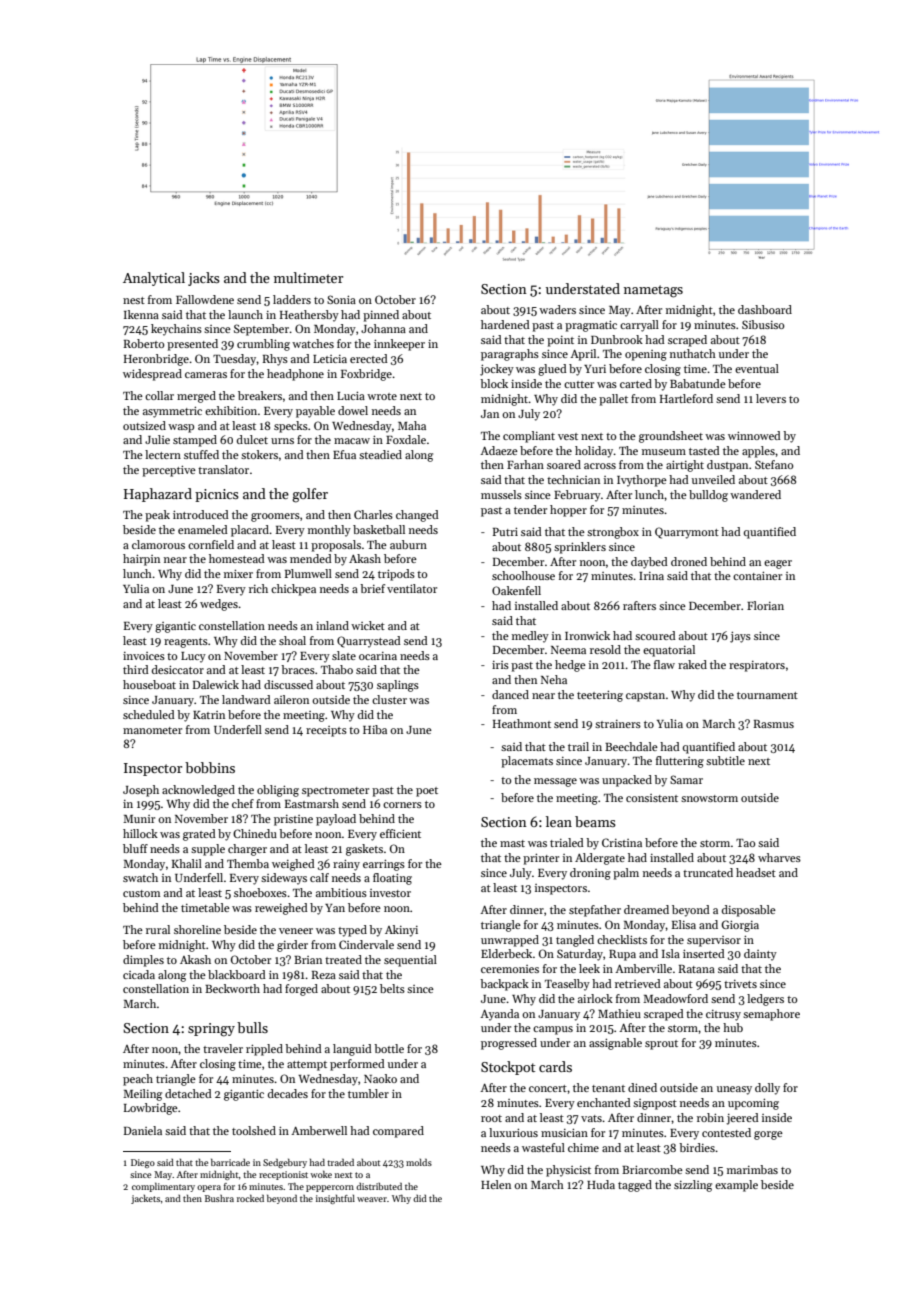 The width and height of the screenshot is (924, 1308). I want to click on Dalewick, so click(216, 684).
